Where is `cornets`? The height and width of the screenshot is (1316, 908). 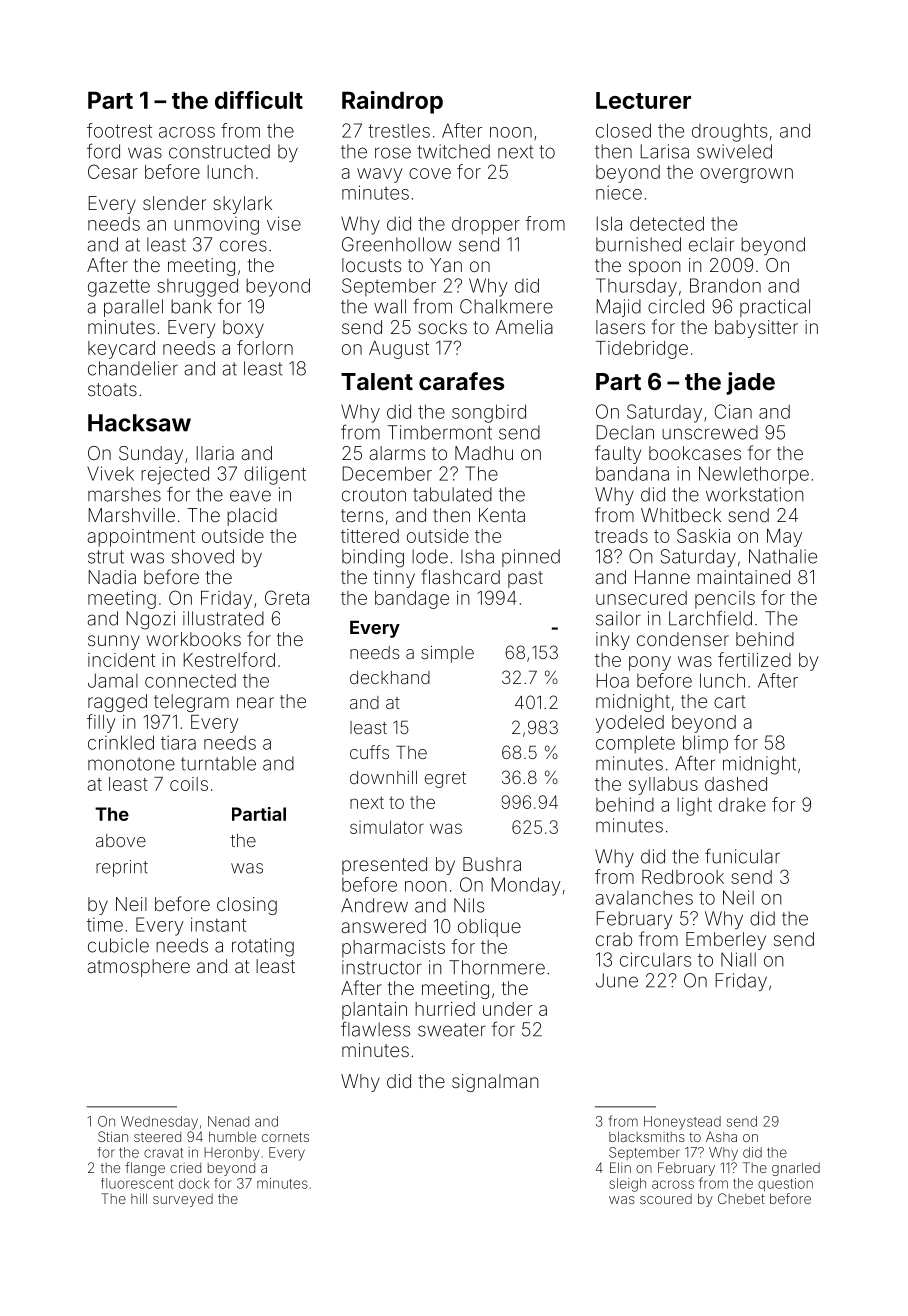 cornets is located at coordinates (285, 1137).
